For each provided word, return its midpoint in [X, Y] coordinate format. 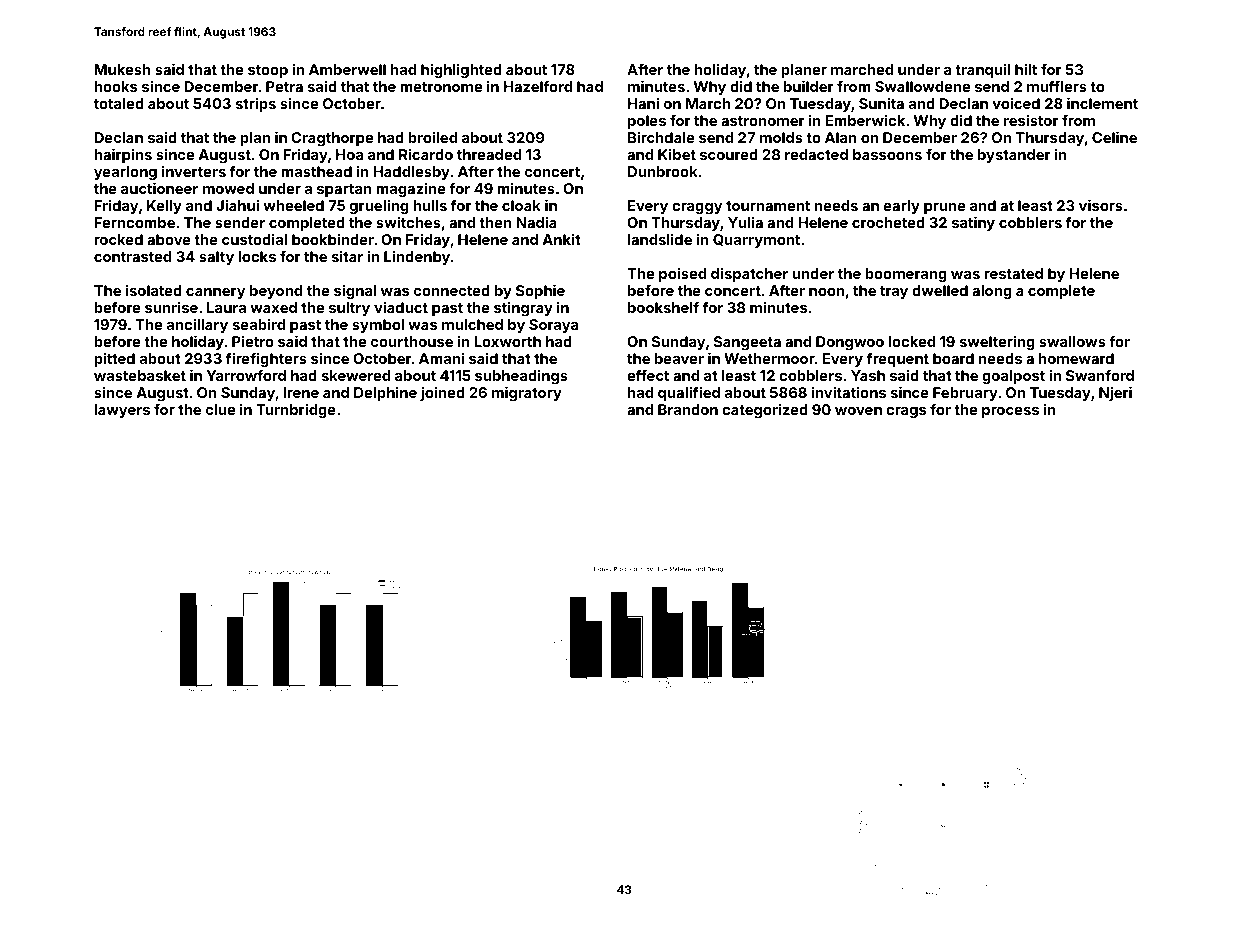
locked [912, 341]
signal [355, 291]
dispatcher [749, 275]
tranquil [982, 70]
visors [1101, 205]
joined [442, 393]
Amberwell [347, 69]
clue [220, 409]
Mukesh [122, 69]
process [1010, 412]
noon [827, 292]
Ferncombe [134, 222]
